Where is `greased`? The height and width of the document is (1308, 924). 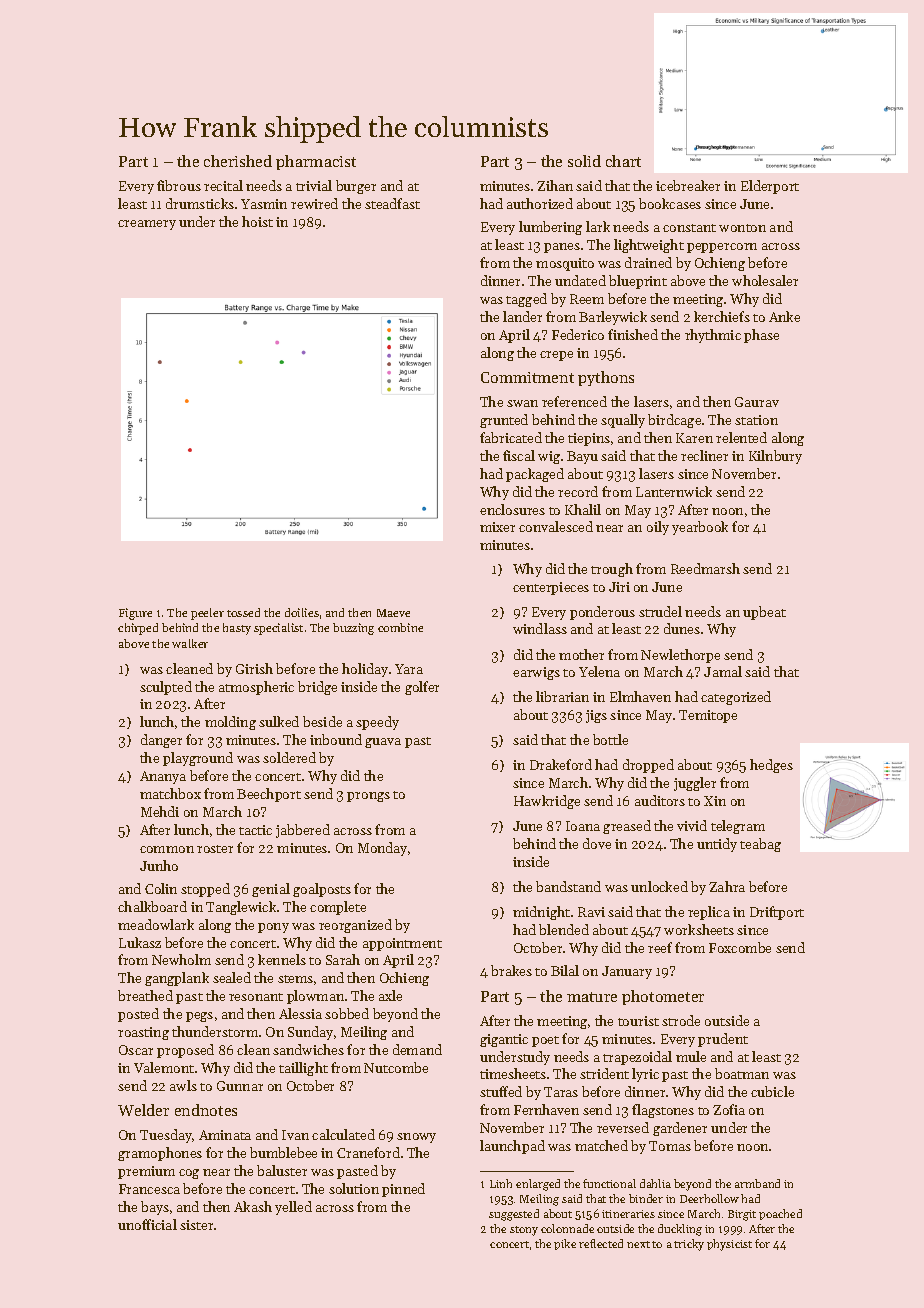
greased is located at coordinates (627, 827).
